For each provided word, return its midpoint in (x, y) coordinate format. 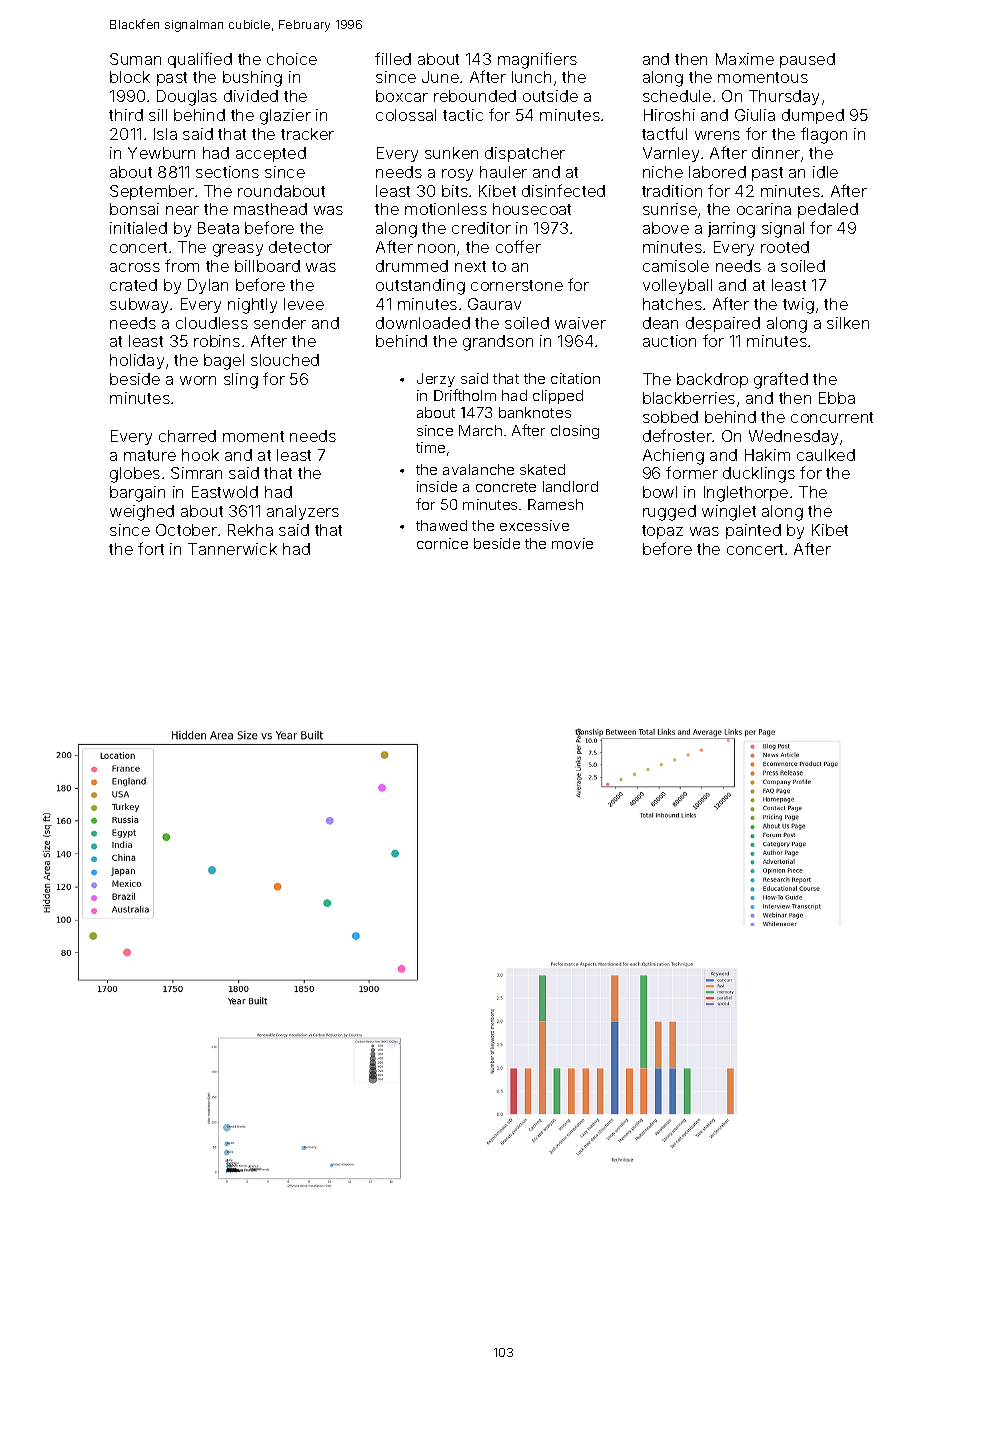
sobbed (670, 417)
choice (292, 59)
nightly (252, 306)
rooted (785, 247)
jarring (731, 230)
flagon (824, 135)
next (470, 266)
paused (807, 60)
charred (187, 436)
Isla (165, 134)
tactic (463, 115)
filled (393, 58)
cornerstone (517, 285)
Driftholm (465, 395)
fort (151, 548)
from (182, 265)
